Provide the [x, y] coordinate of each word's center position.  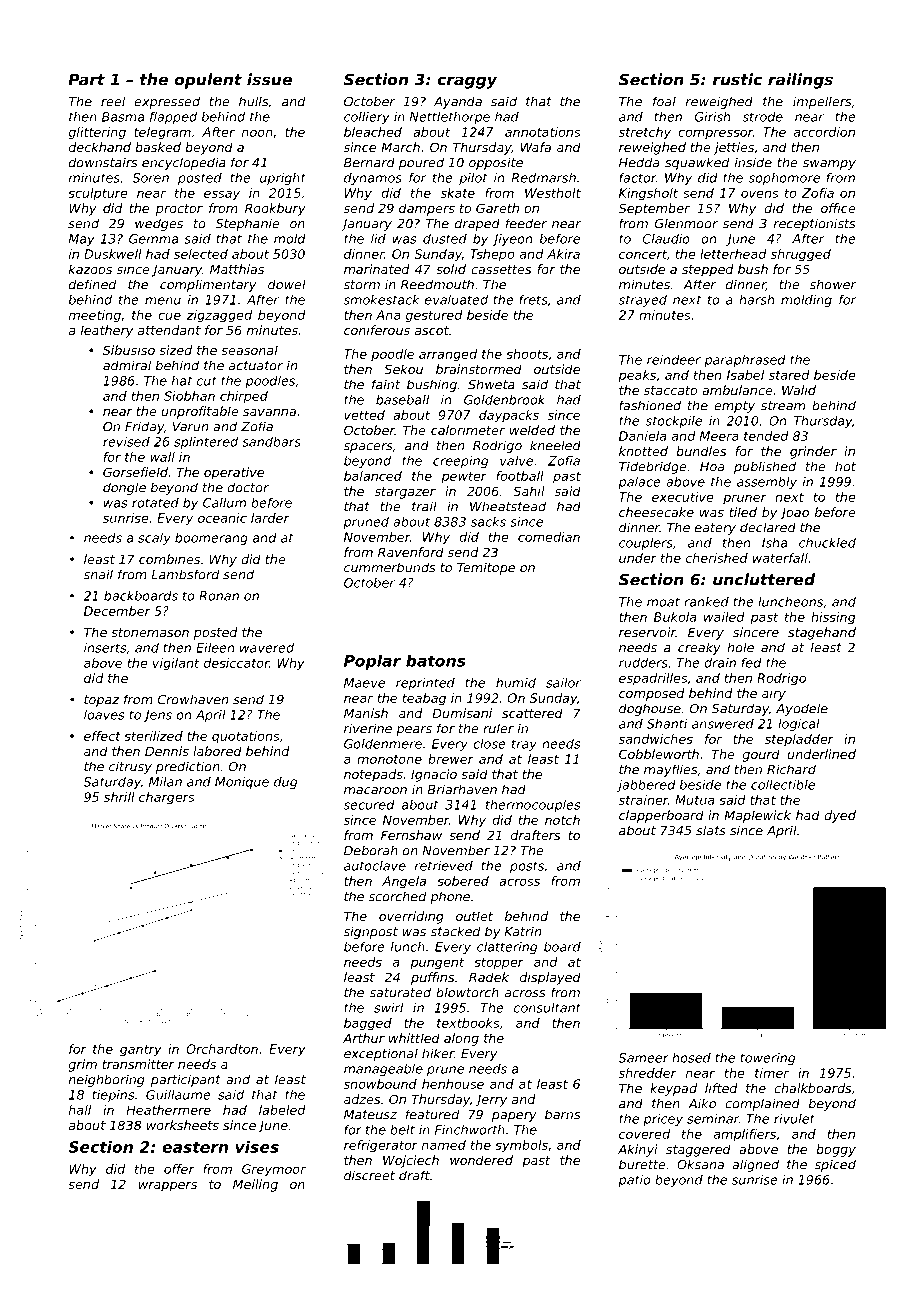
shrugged [801, 255]
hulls [253, 101]
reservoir [647, 632]
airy [774, 694]
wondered [481, 1160]
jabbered [646, 786]
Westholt [553, 193]
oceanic [222, 518]
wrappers [168, 1187]
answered [723, 724]
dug [285, 783]
